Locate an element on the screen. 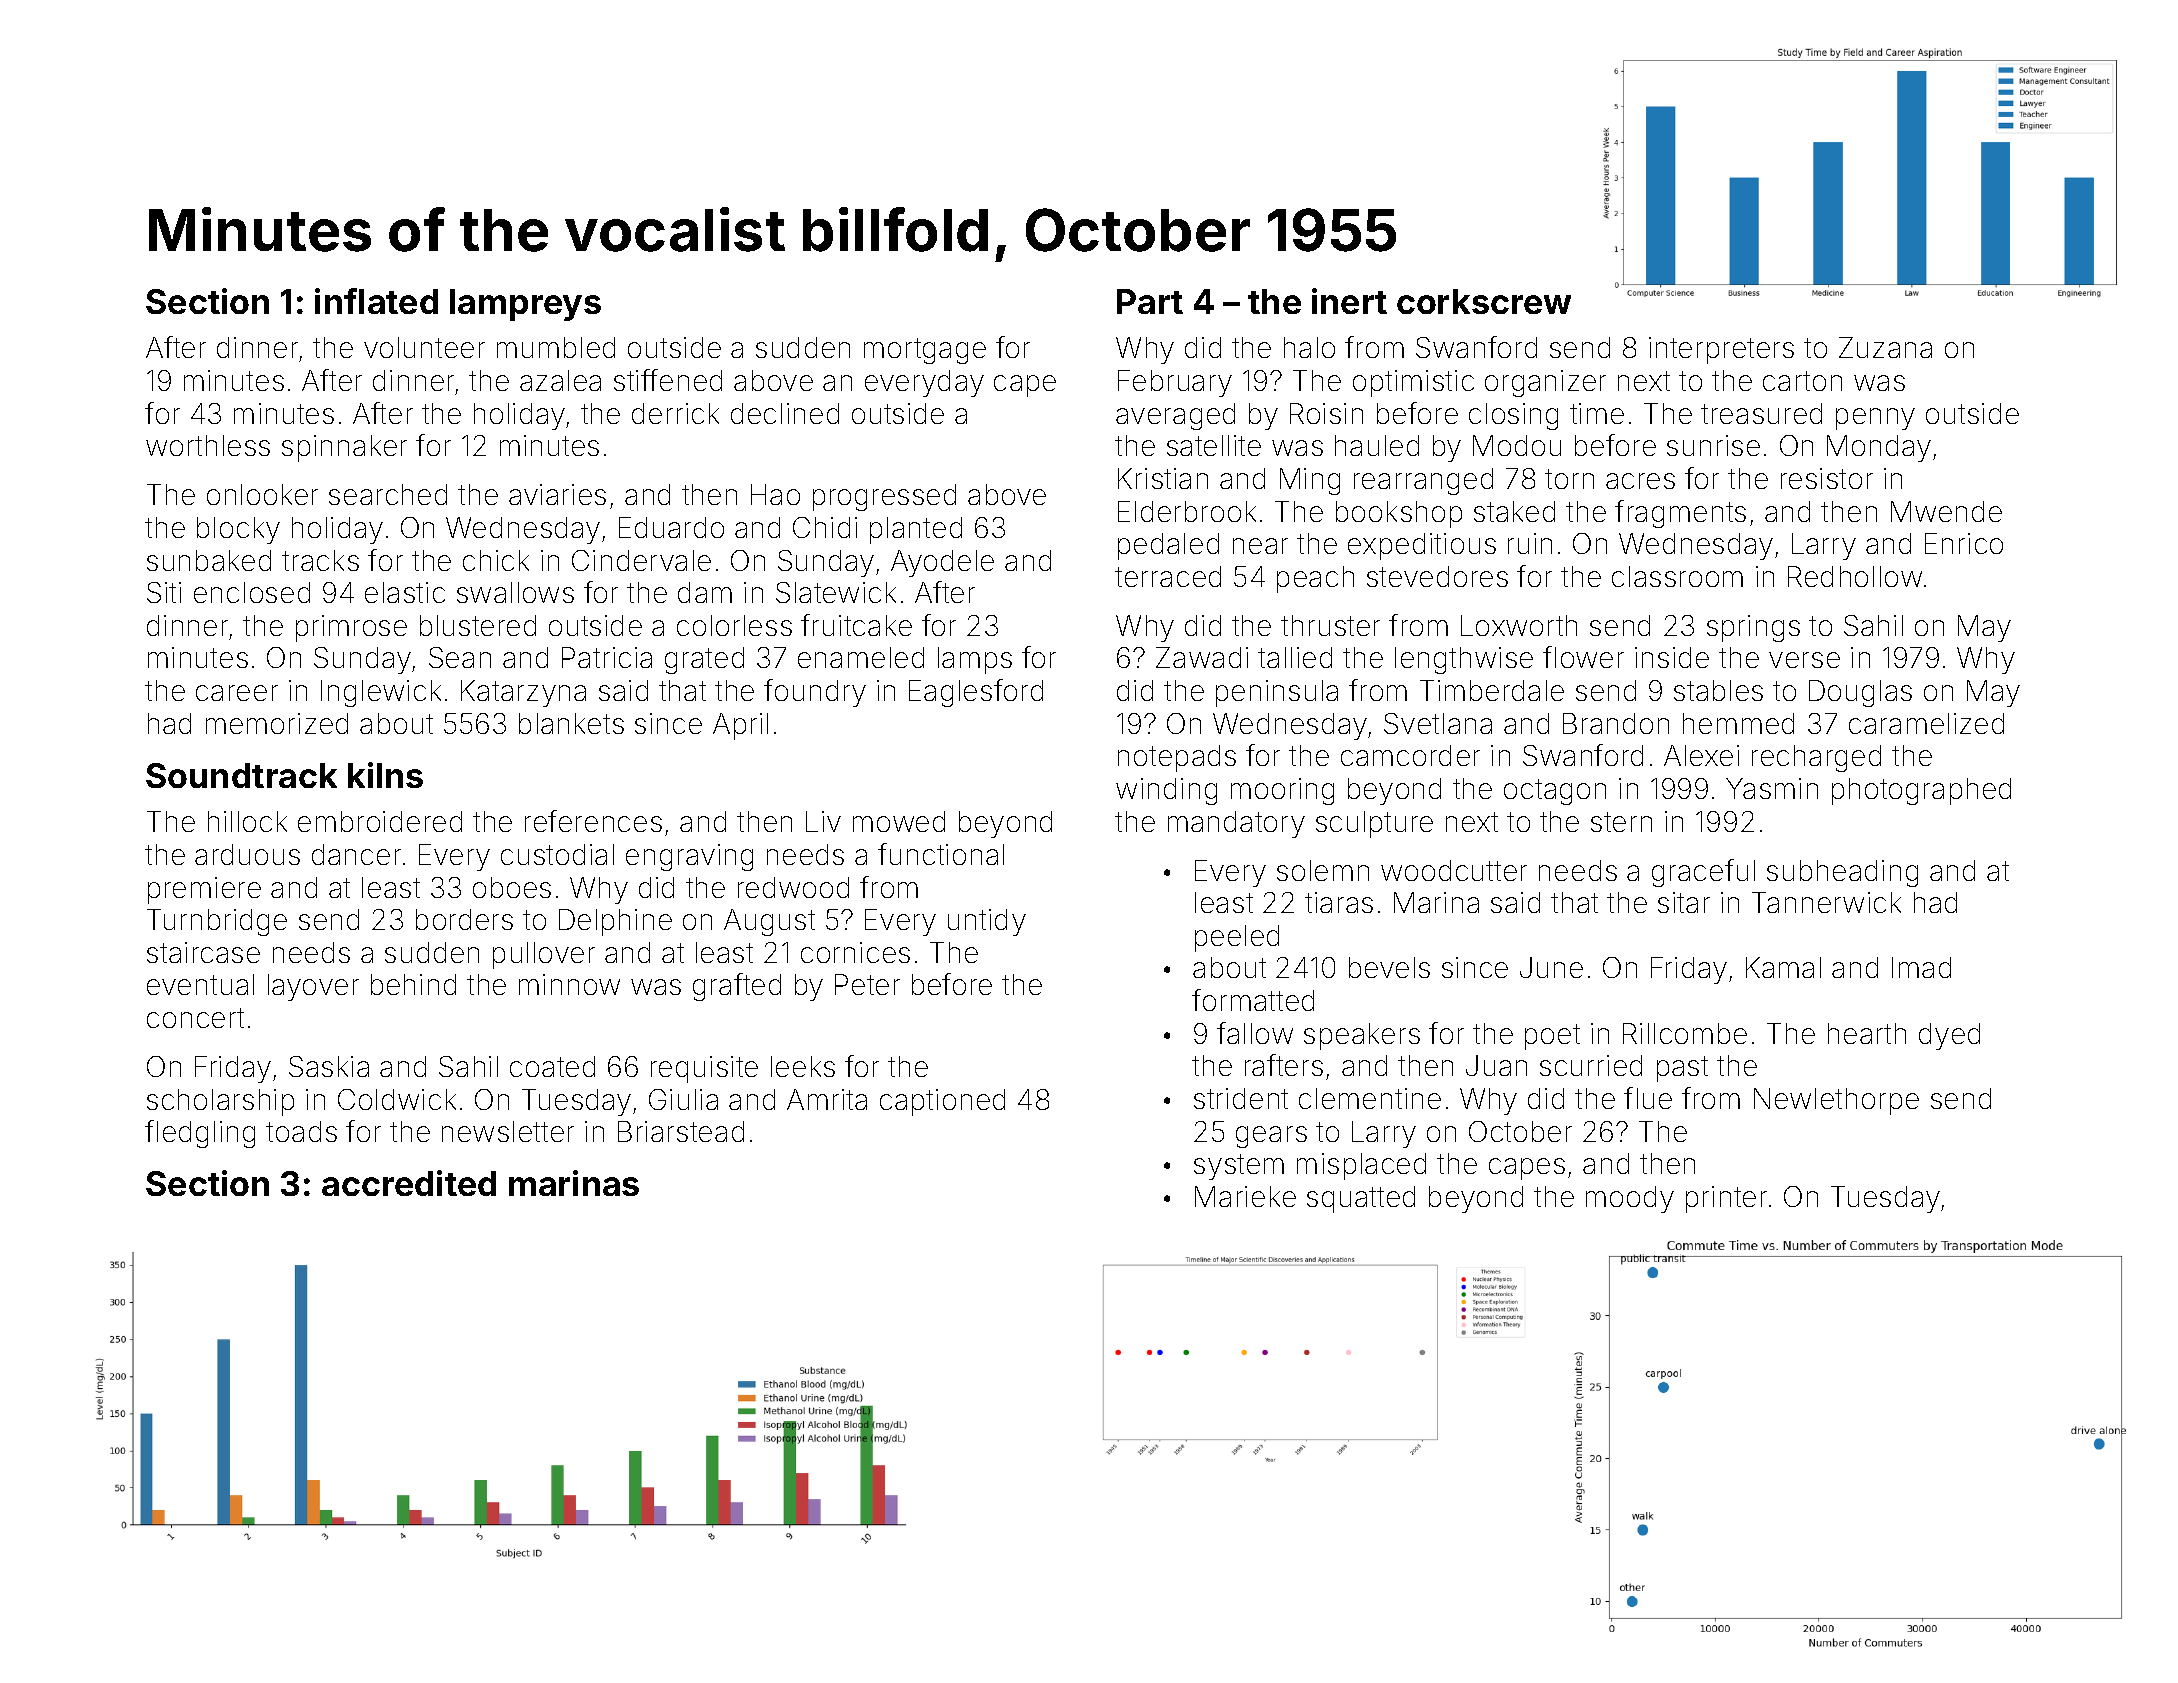  searched is located at coordinates (388, 494).
